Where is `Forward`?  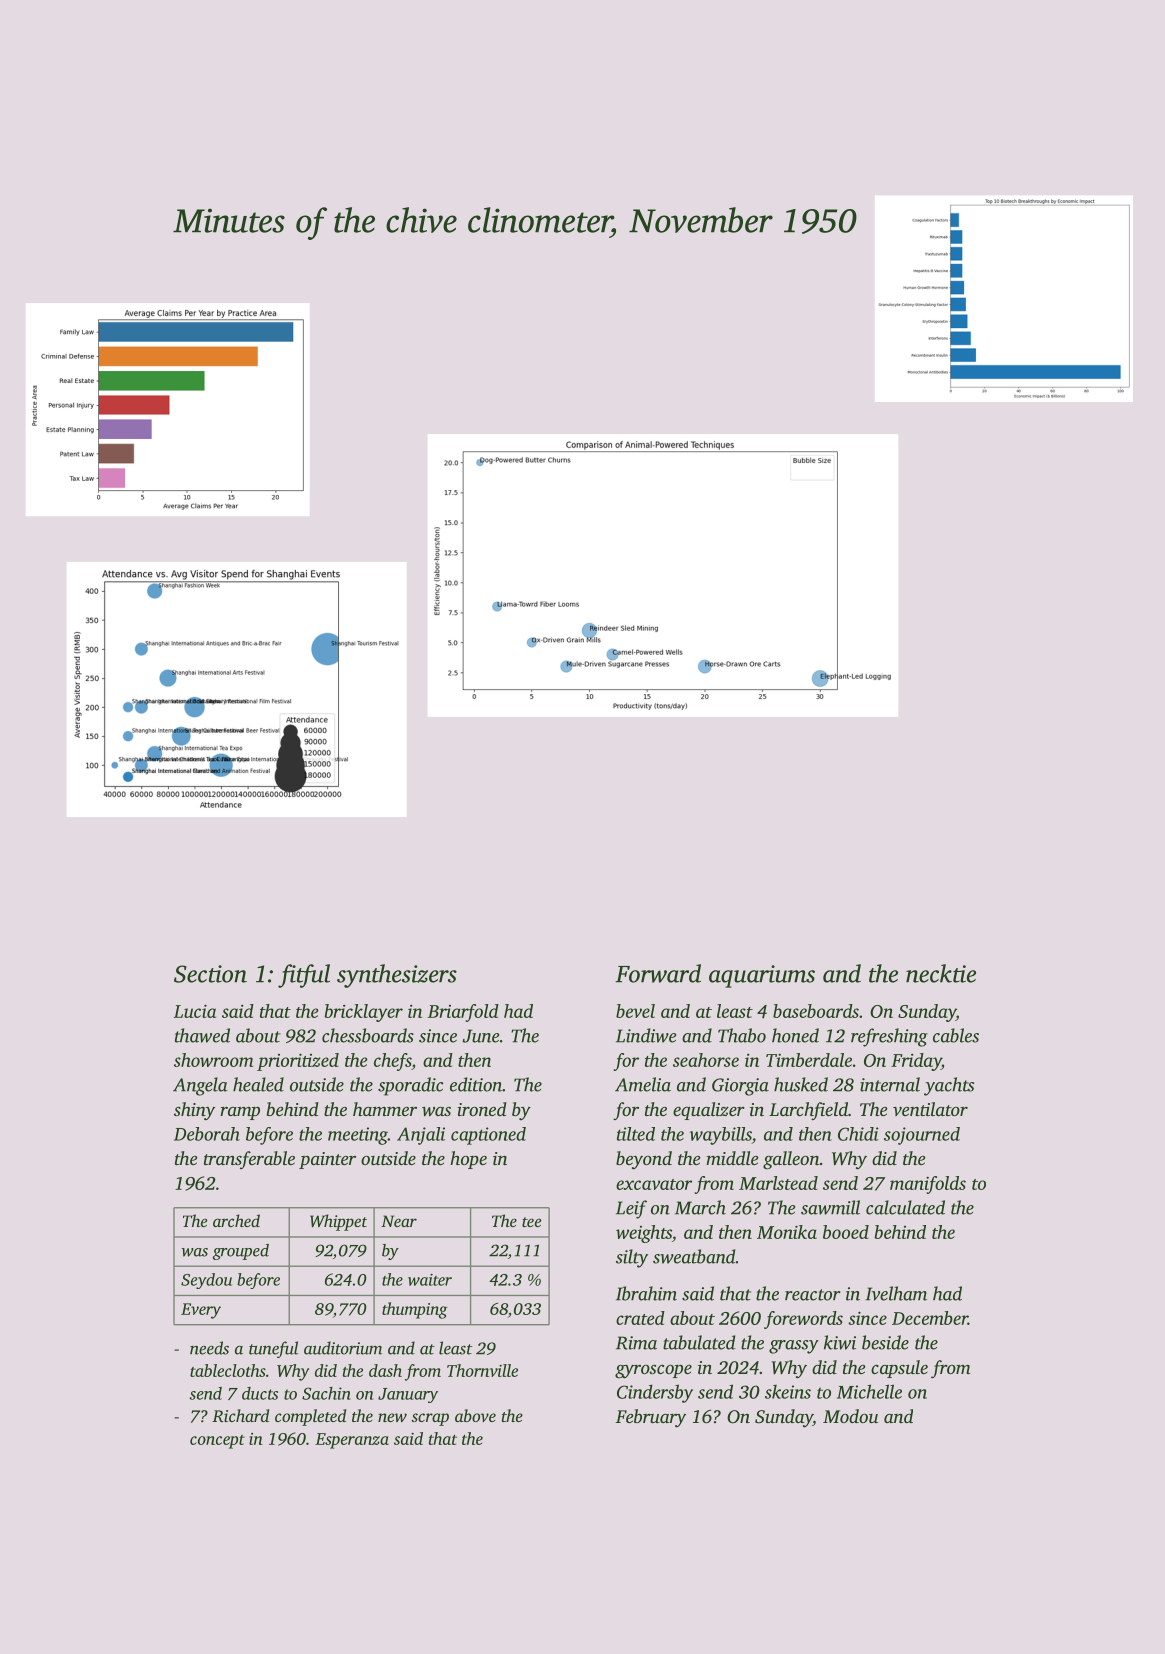 Forward is located at coordinates (658, 973).
